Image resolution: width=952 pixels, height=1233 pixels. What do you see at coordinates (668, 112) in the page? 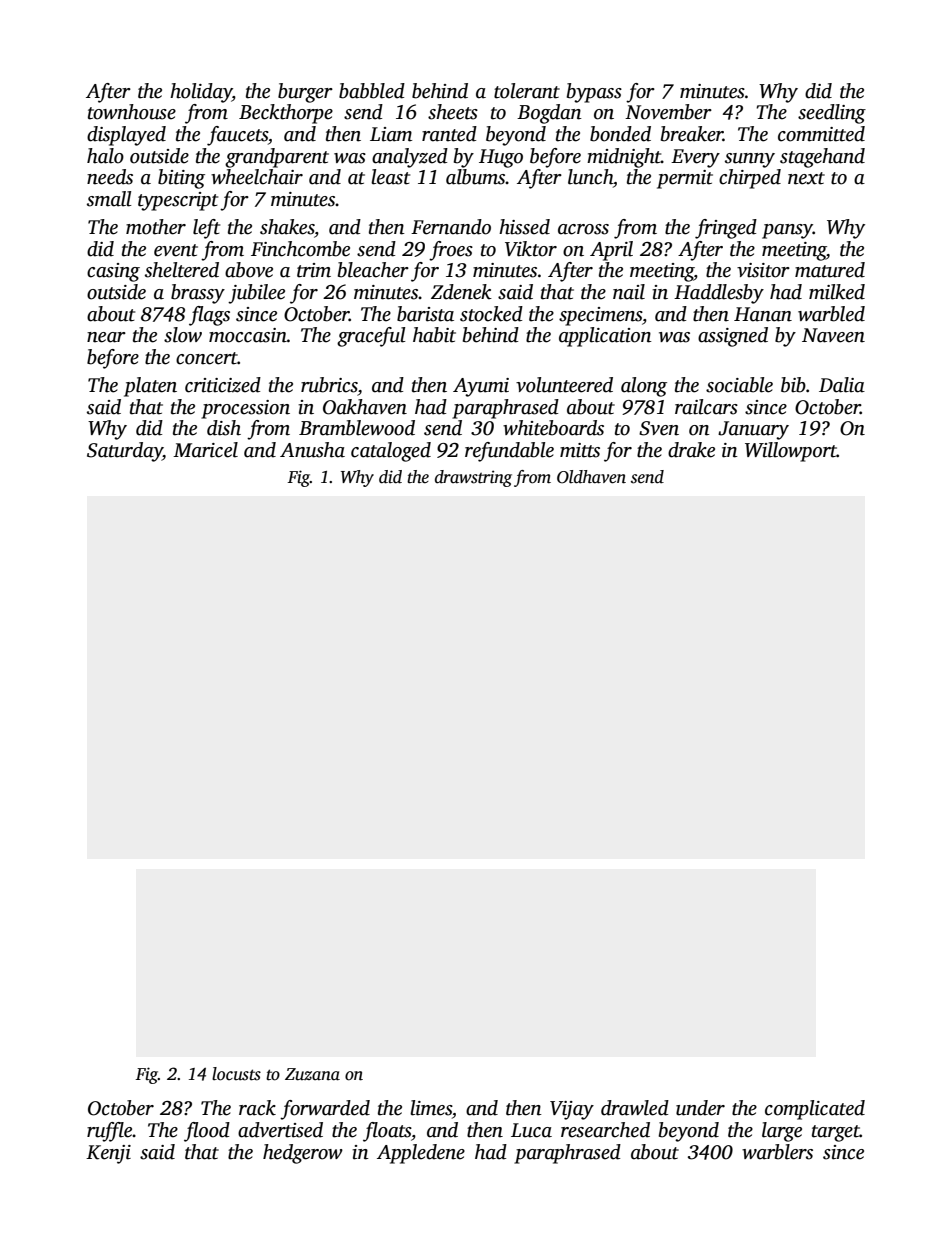
I see `November` at bounding box center [668, 112].
